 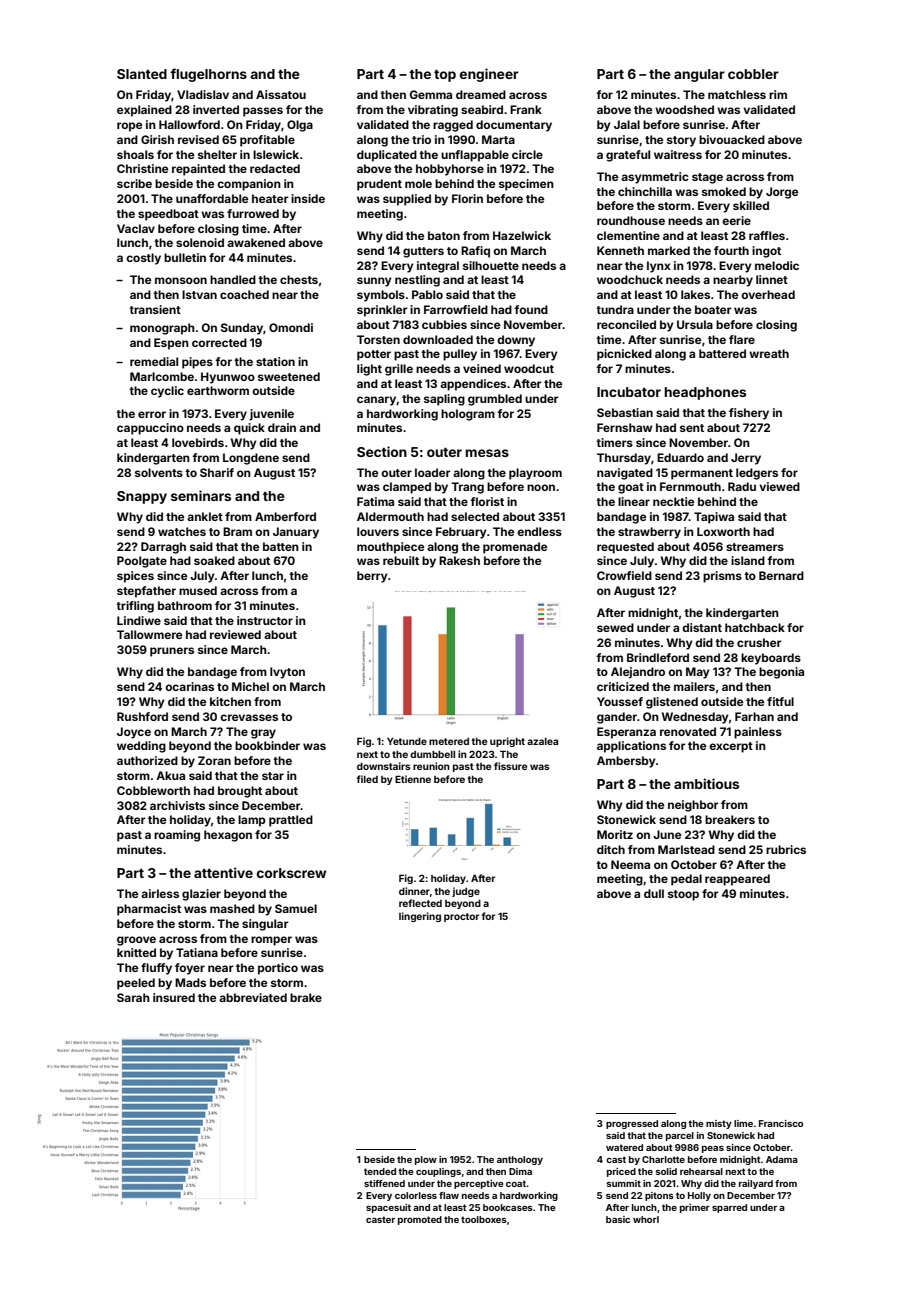 What do you see at coordinates (281, 94) in the screenshot?
I see `Aissatou` at bounding box center [281, 94].
